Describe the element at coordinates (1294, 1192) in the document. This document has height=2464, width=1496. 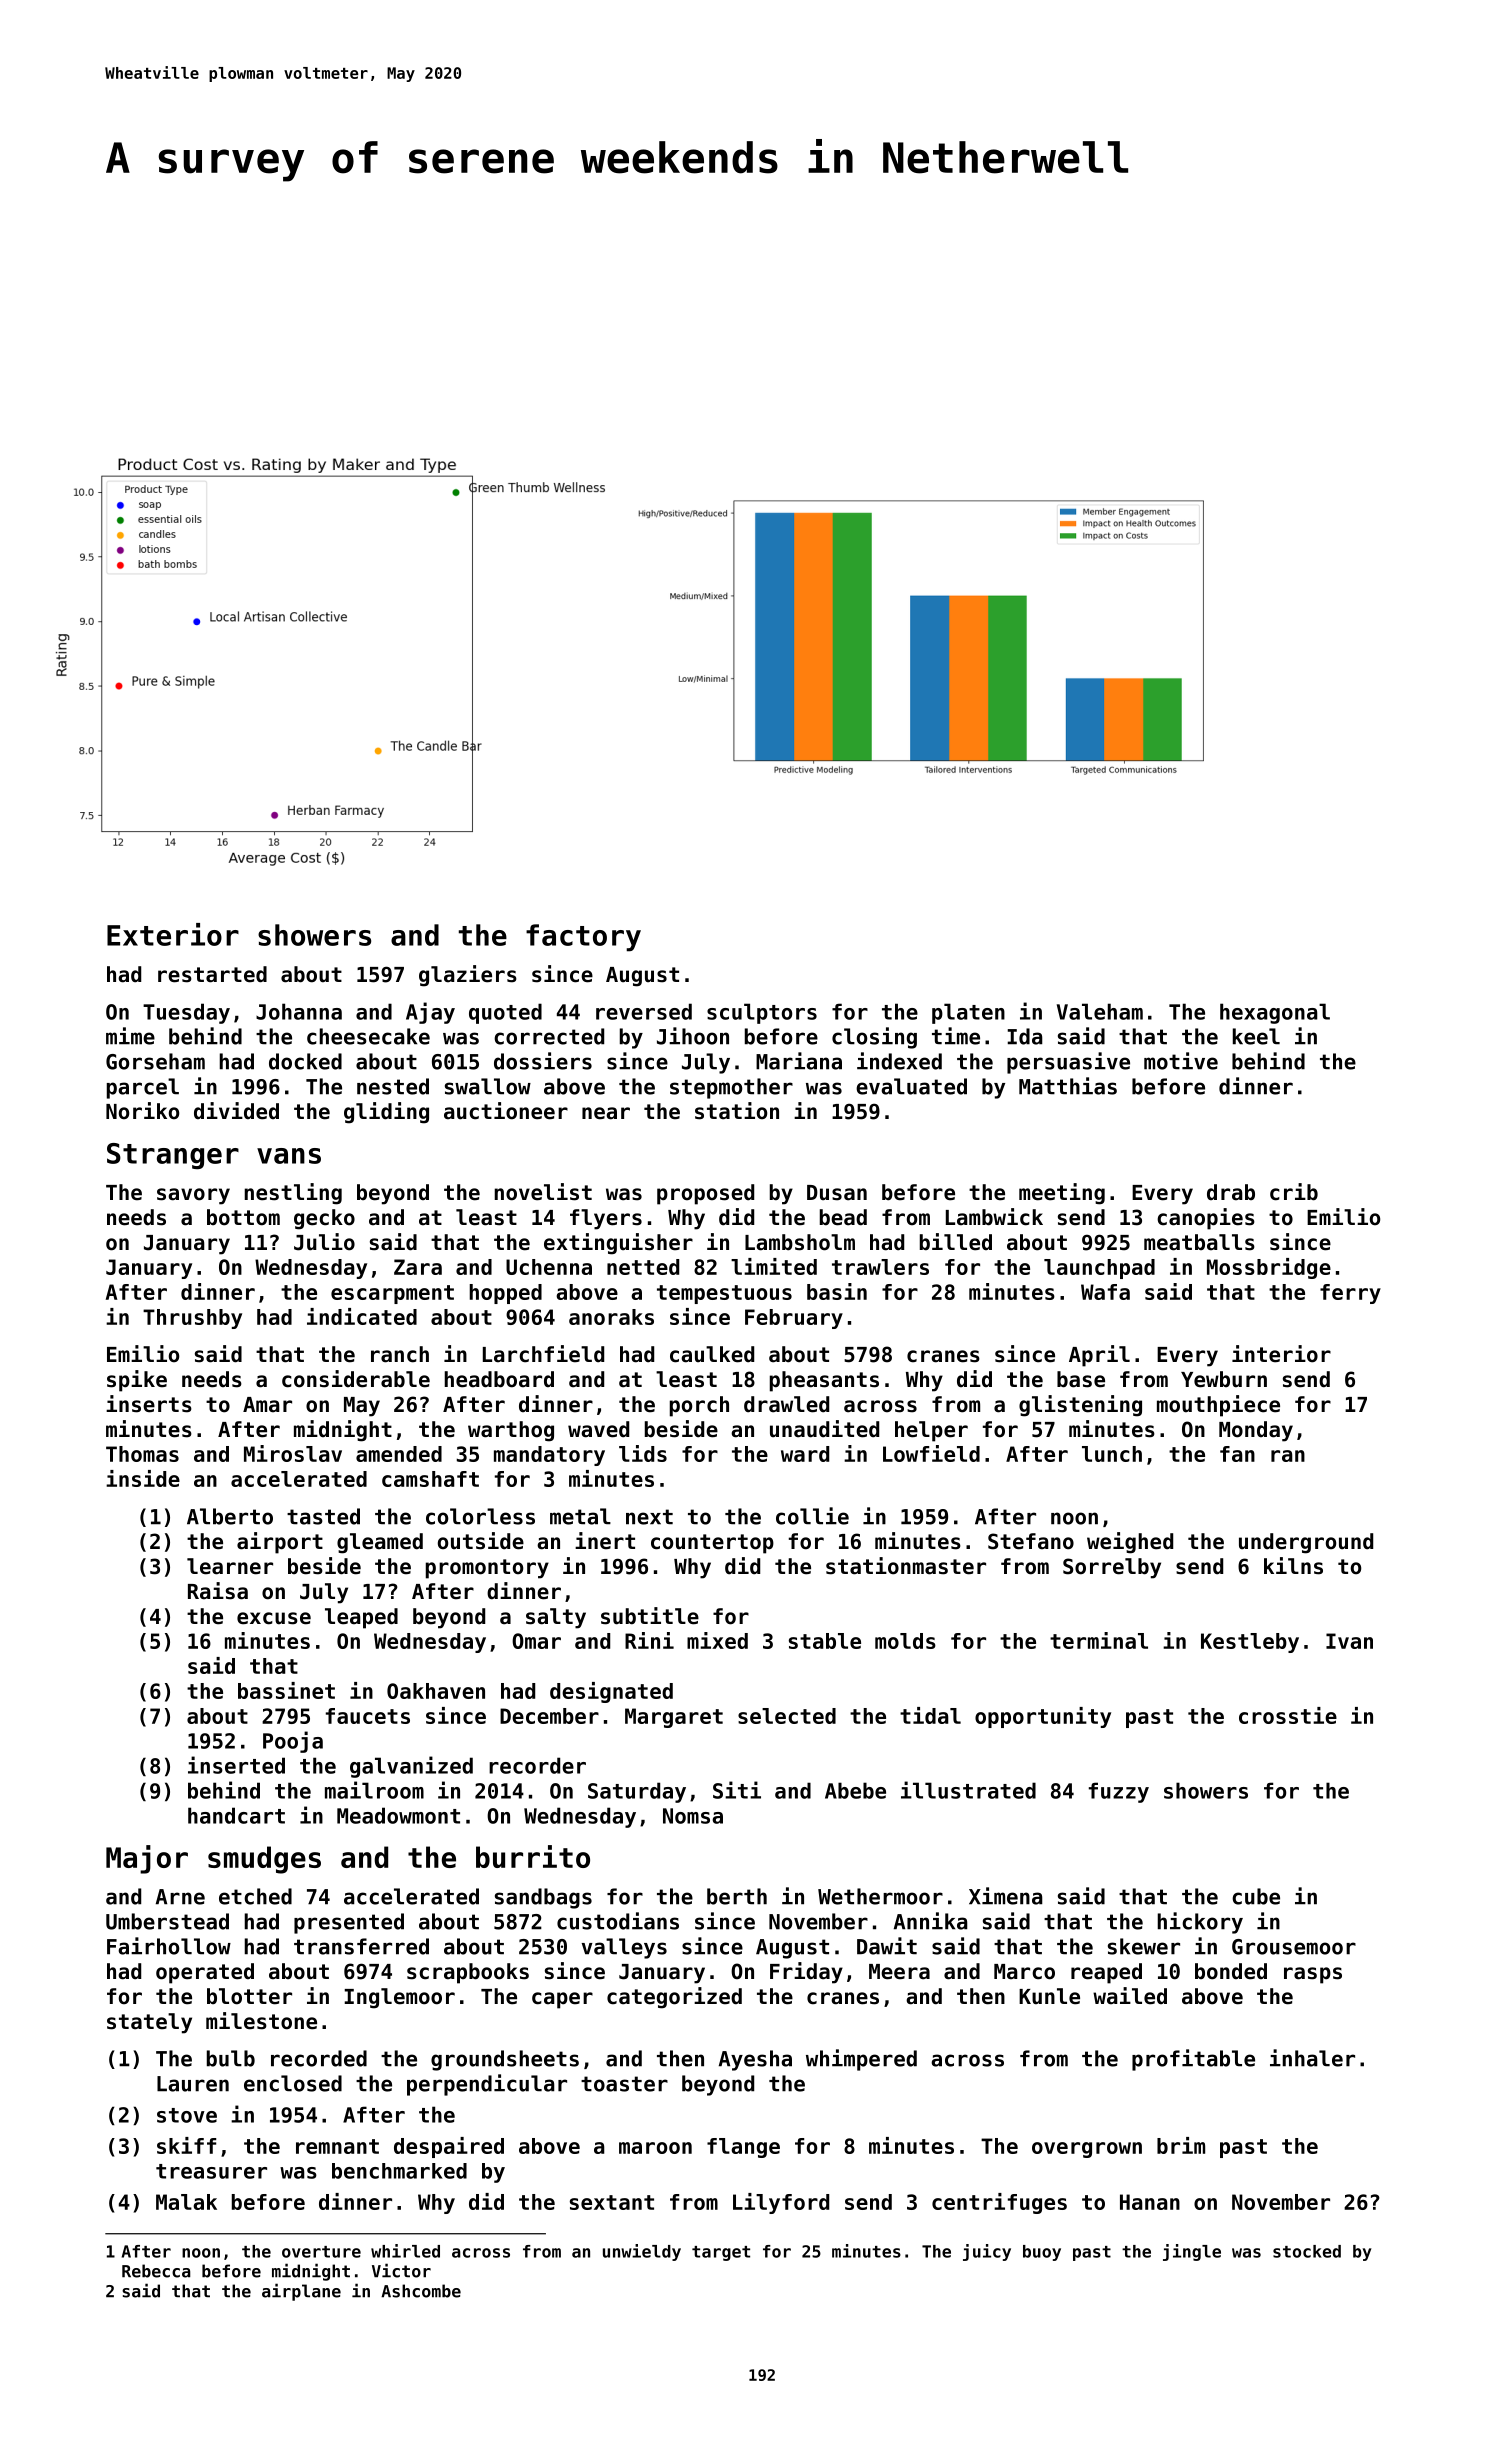
I see `crib` at that location.
